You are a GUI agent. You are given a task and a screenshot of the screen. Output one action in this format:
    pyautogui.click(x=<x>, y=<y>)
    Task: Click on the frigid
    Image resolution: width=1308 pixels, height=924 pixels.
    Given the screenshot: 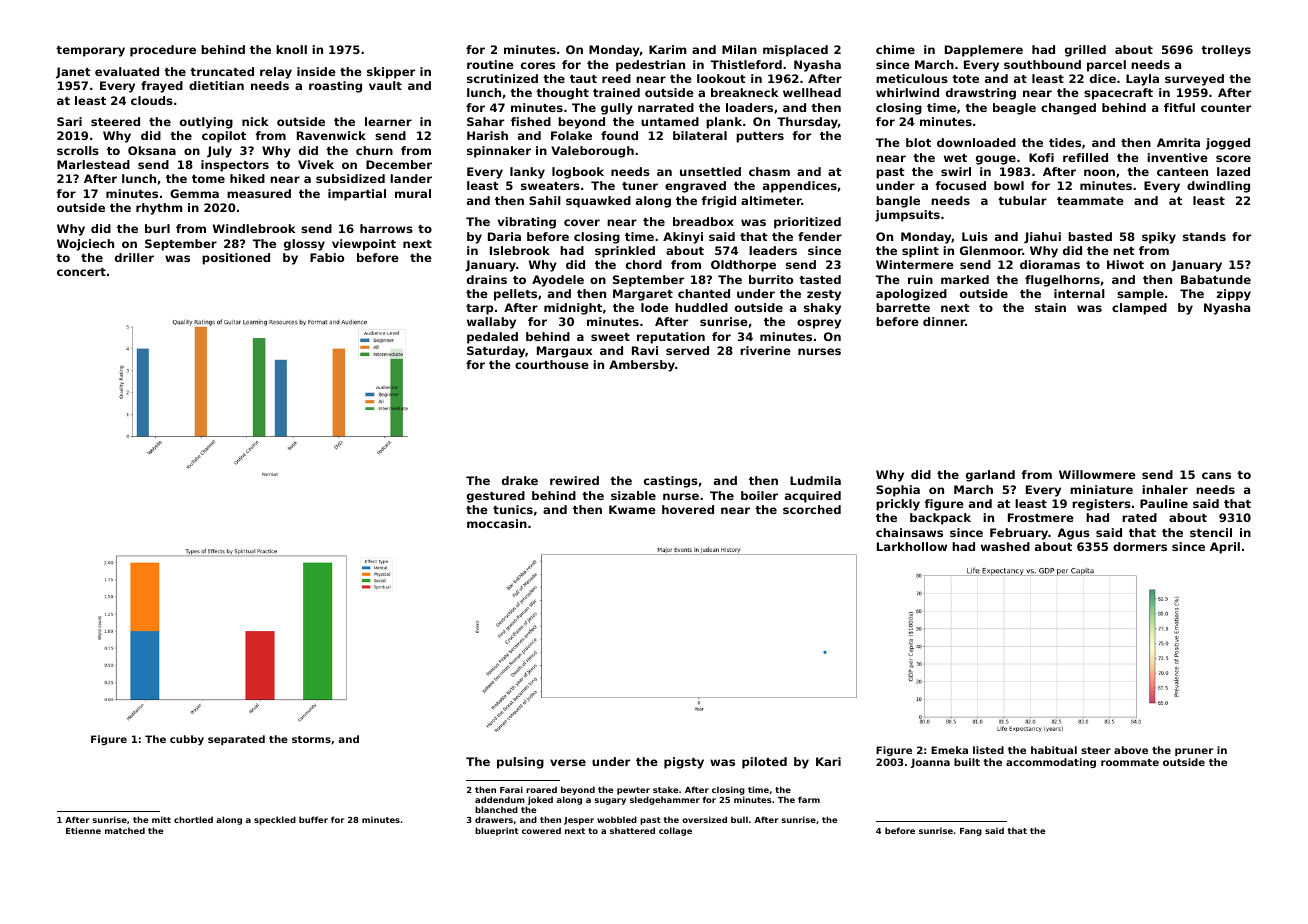 What is the action you would take?
    pyautogui.click(x=718, y=202)
